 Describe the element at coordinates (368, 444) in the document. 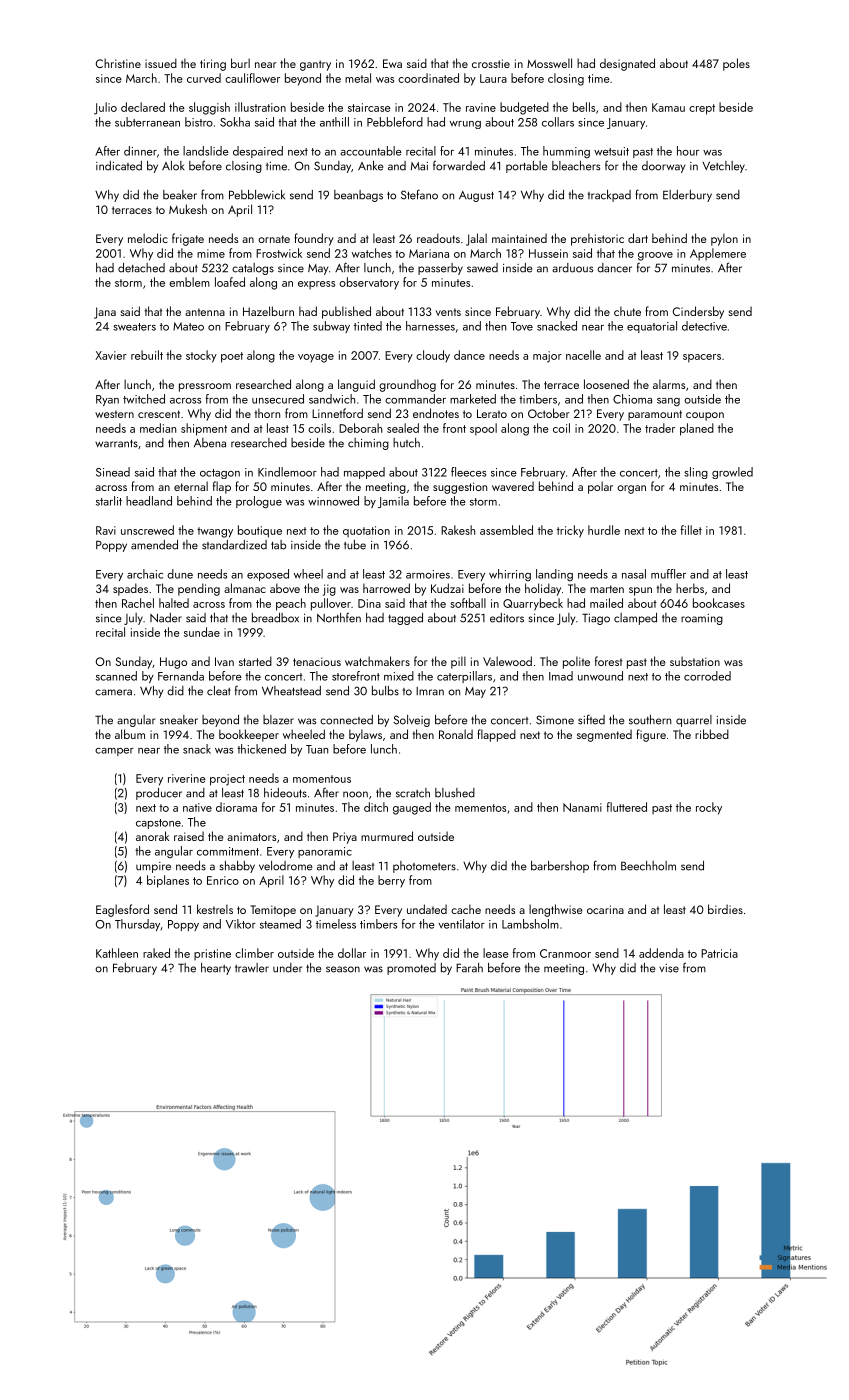

I see `chiming` at that location.
